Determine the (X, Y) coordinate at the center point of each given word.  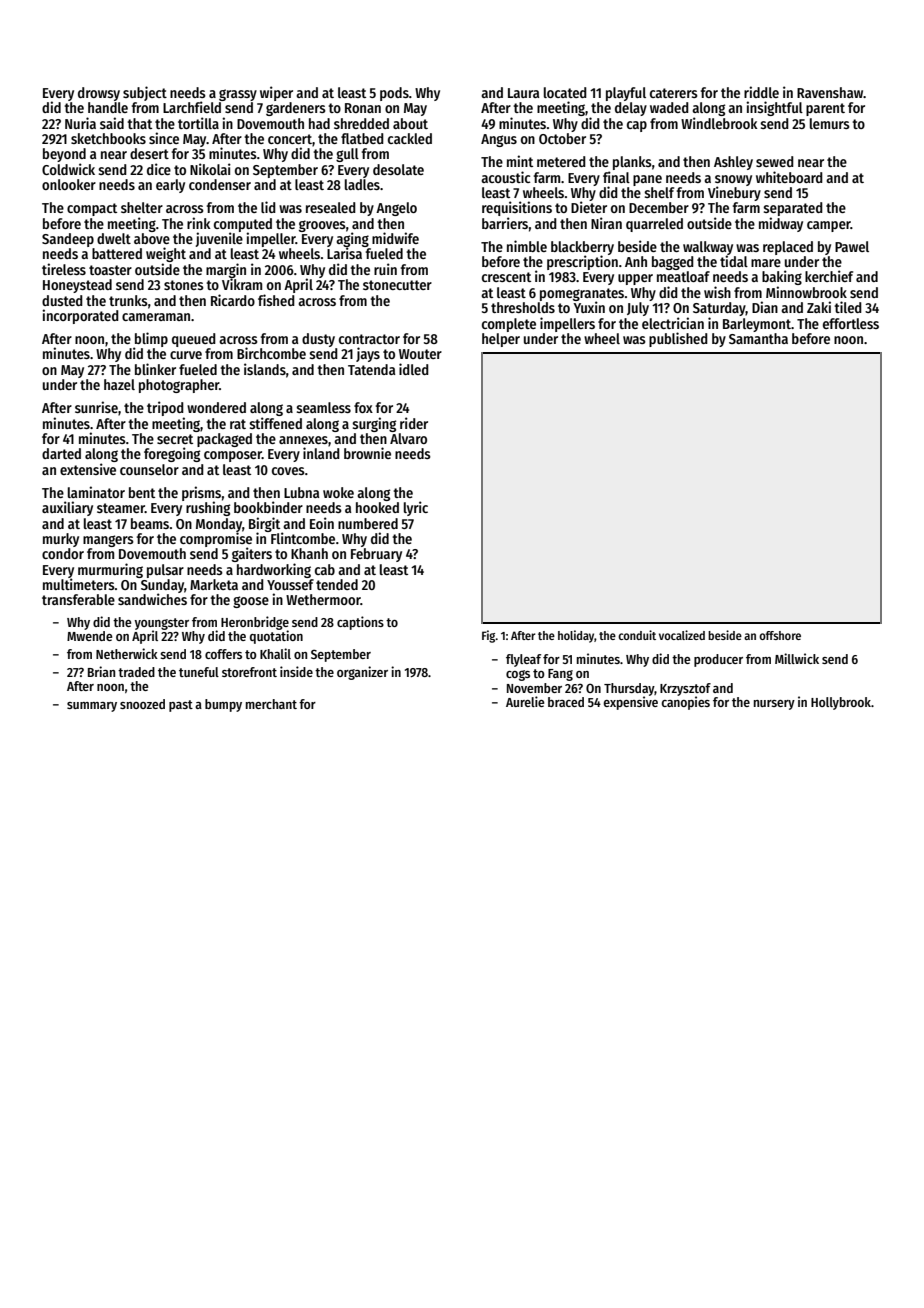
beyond (64, 155)
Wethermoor (323, 599)
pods (394, 94)
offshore (780, 635)
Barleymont (757, 325)
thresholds (523, 307)
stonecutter (397, 285)
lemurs (830, 123)
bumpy (223, 705)
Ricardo (233, 300)
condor (63, 553)
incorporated (80, 316)
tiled (848, 307)
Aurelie (525, 701)
